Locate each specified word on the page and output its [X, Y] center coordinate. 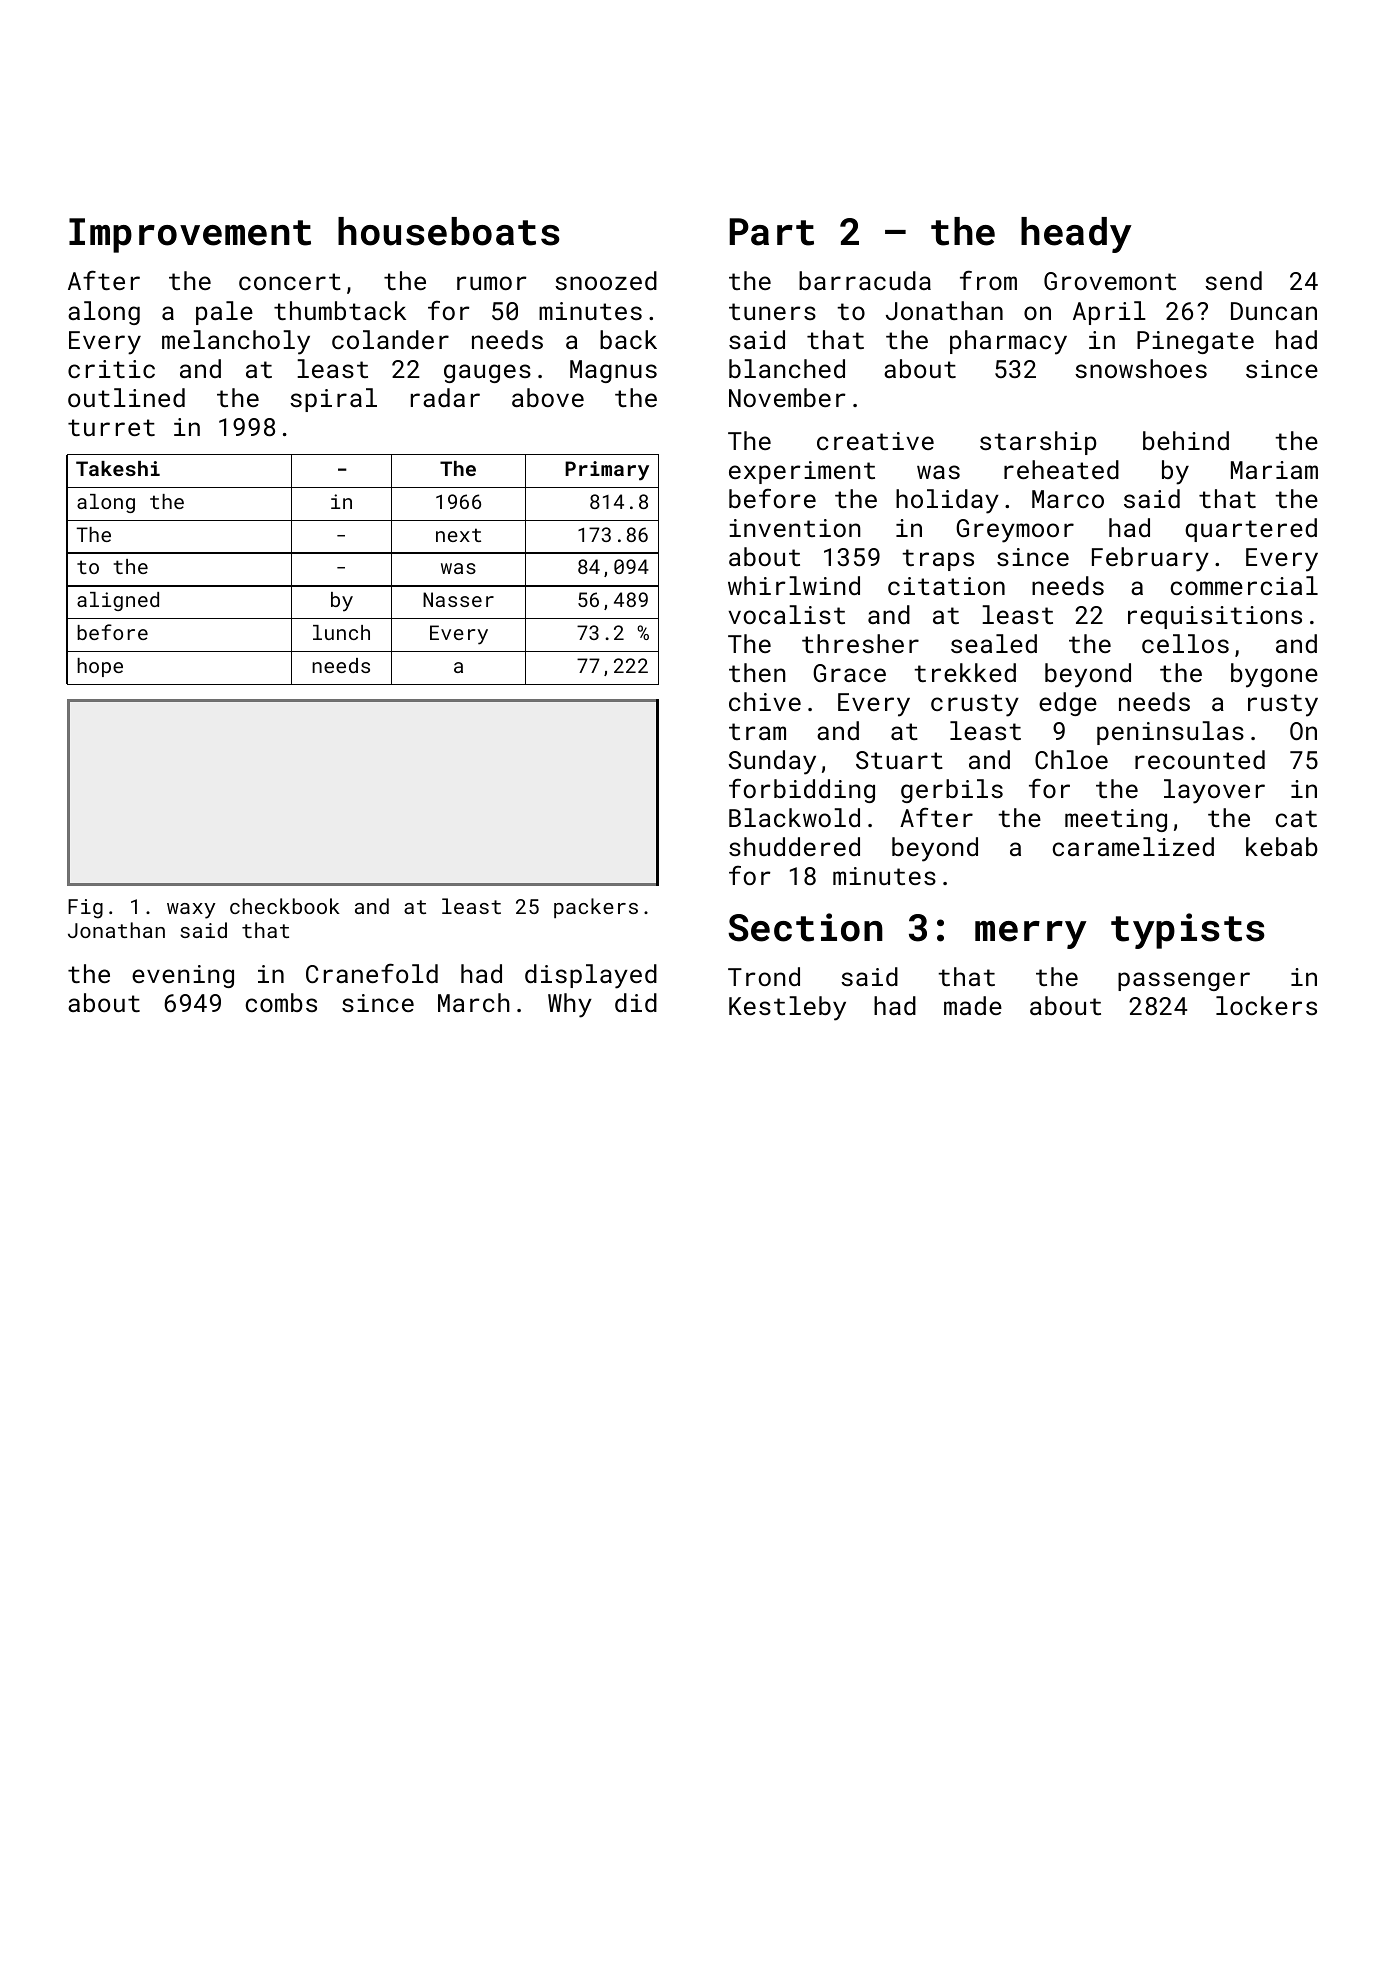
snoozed [606, 280]
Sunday [772, 762]
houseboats [449, 231]
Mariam [1274, 470]
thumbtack [340, 310]
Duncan [1274, 311]
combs [281, 1002]
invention [794, 528]
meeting [1116, 820]
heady [1076, 235]
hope [100, 667]
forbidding [802, 791]
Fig [85, 909]
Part [771, 232]
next [458, 535]
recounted [1200, 759]
